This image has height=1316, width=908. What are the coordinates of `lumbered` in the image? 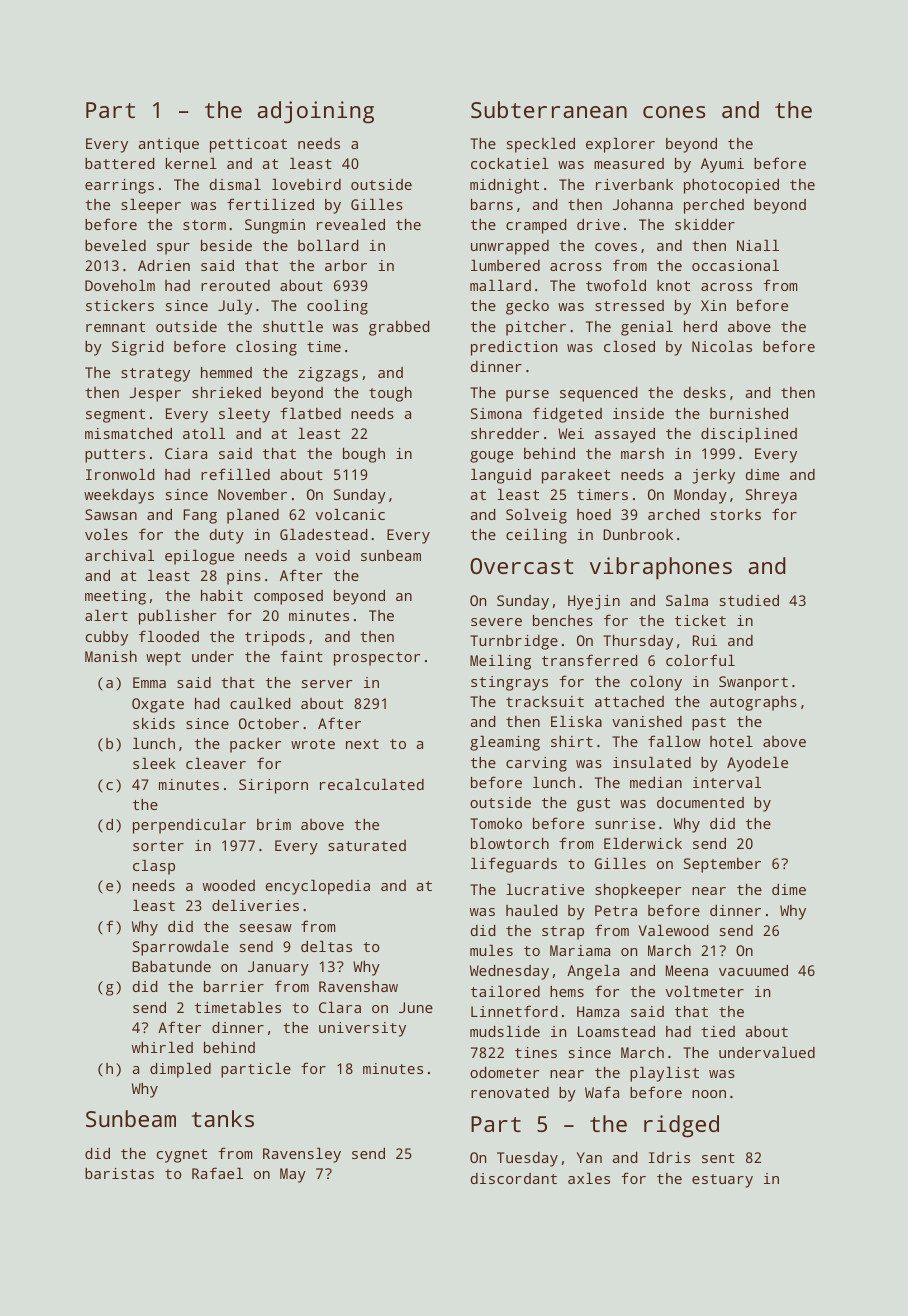 It's located at (505, 265).
